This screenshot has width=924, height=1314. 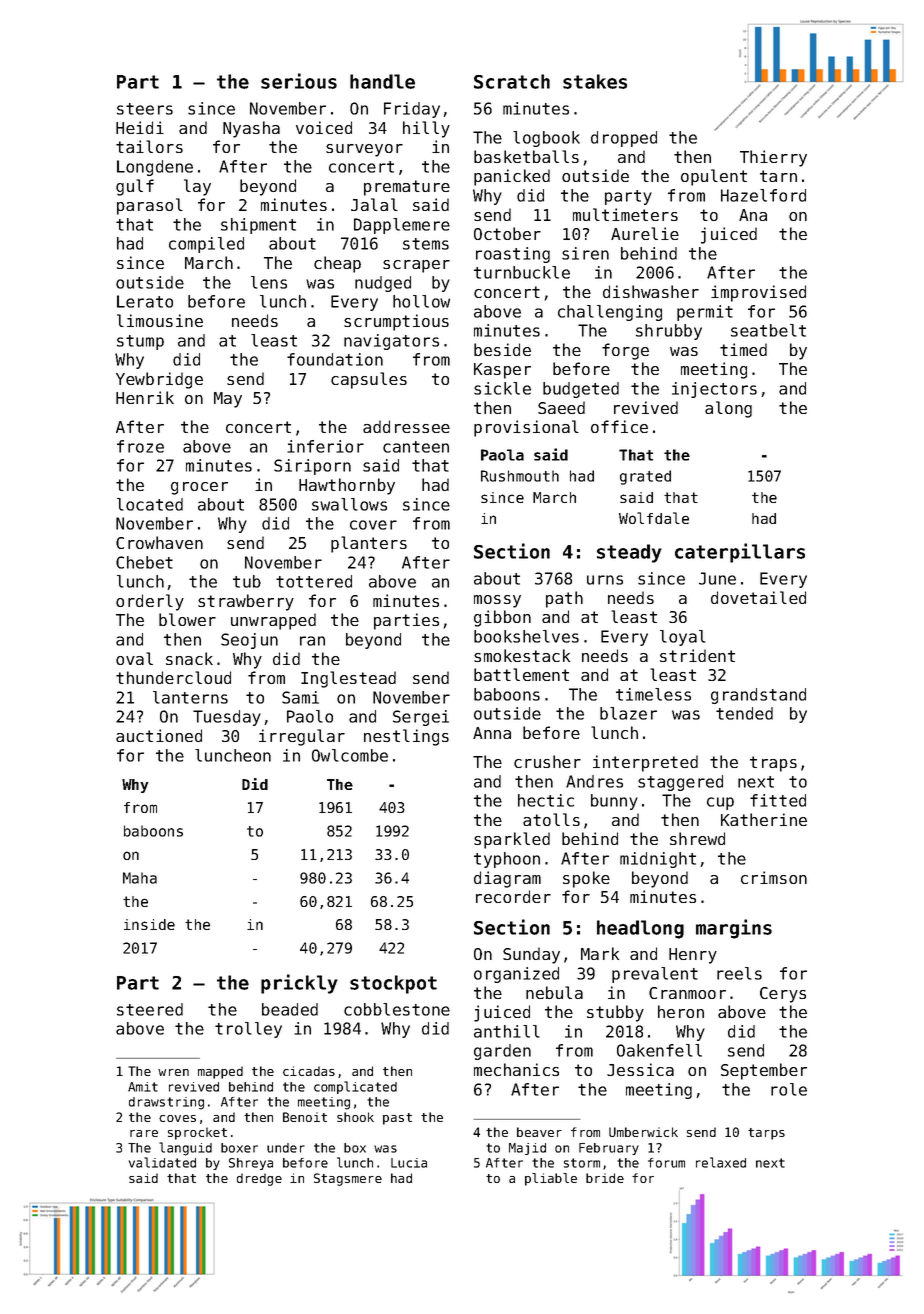 What do you see at coordinates (778, 800) in the screenshot?
I see `fitted` at bounding box center [778, 800].
